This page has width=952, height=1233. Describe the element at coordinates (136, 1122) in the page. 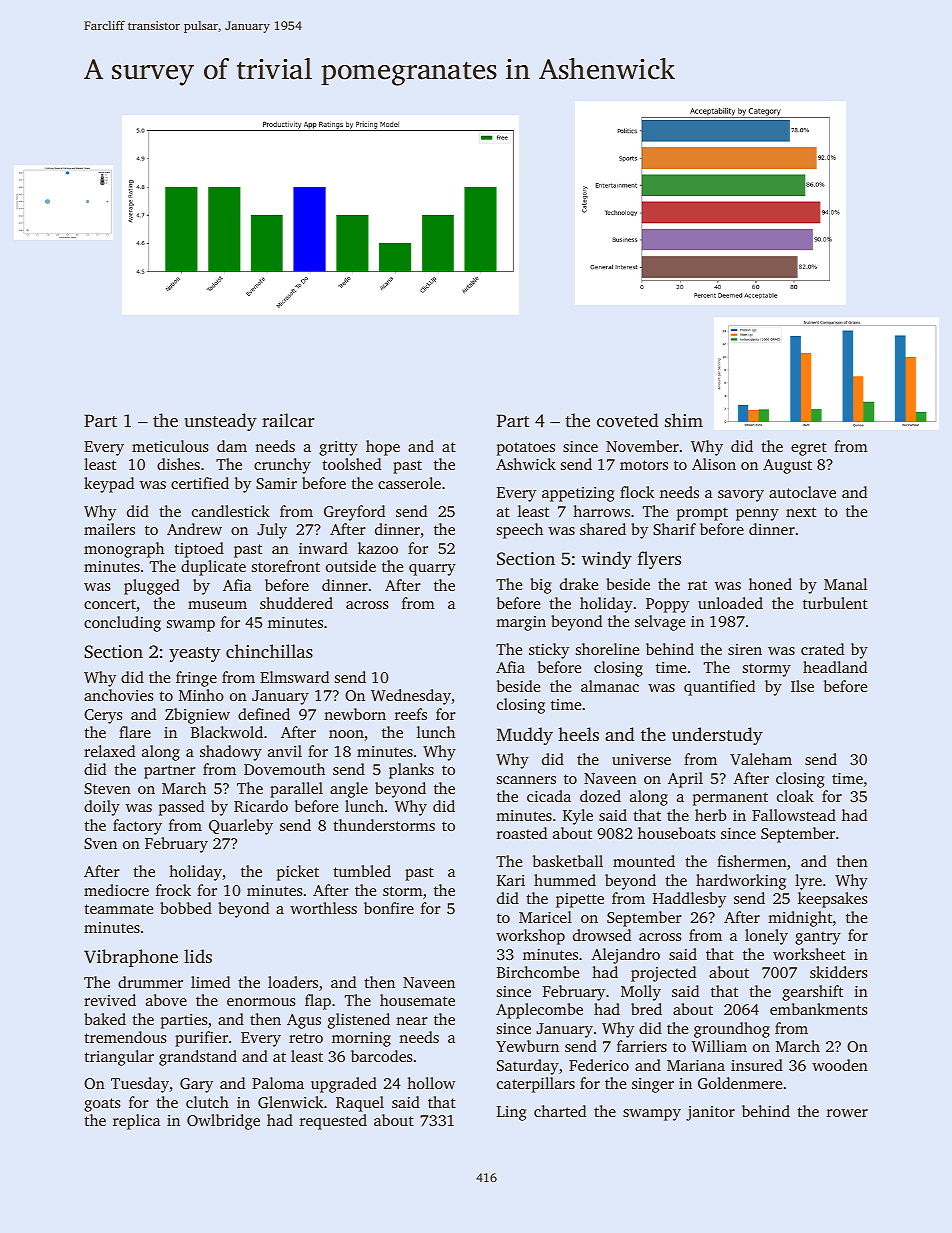

I see `replica` at that location.
